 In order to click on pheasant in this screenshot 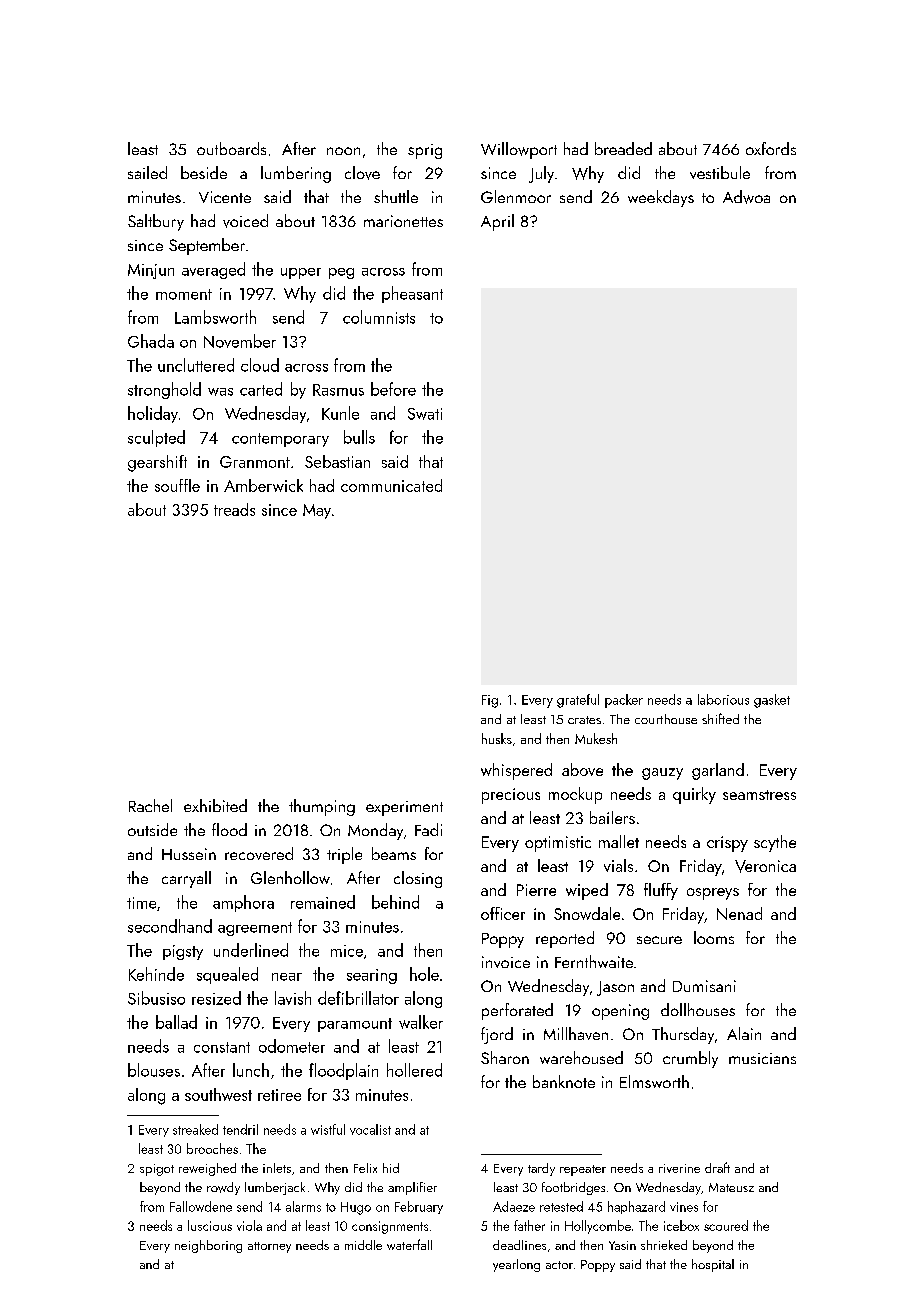, I will do `click(412, 294)`.
